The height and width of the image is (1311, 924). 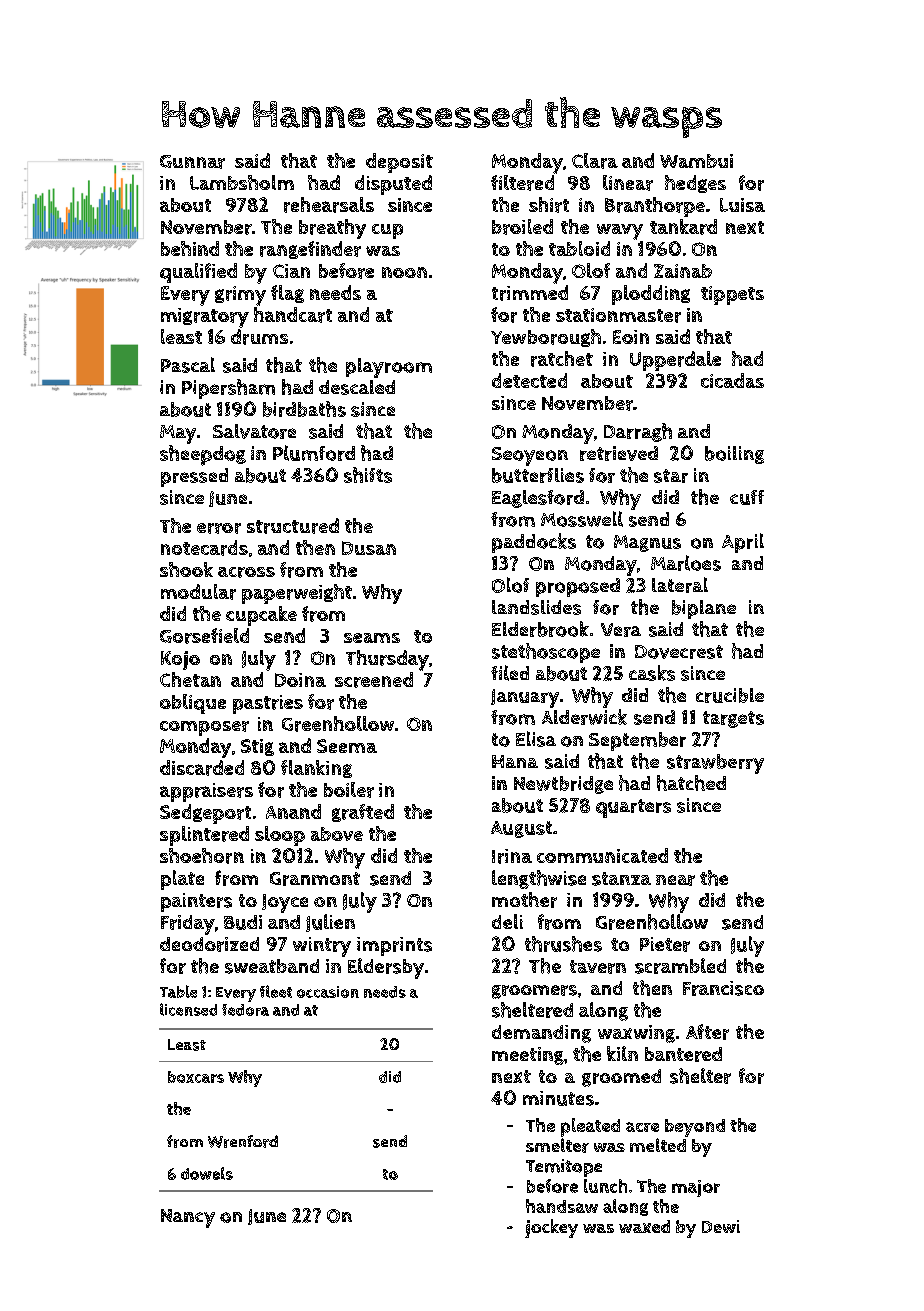 What do you see at coordinates (732, 380) in the image?
I see `cicadas` at bounding box center [732, 380].
